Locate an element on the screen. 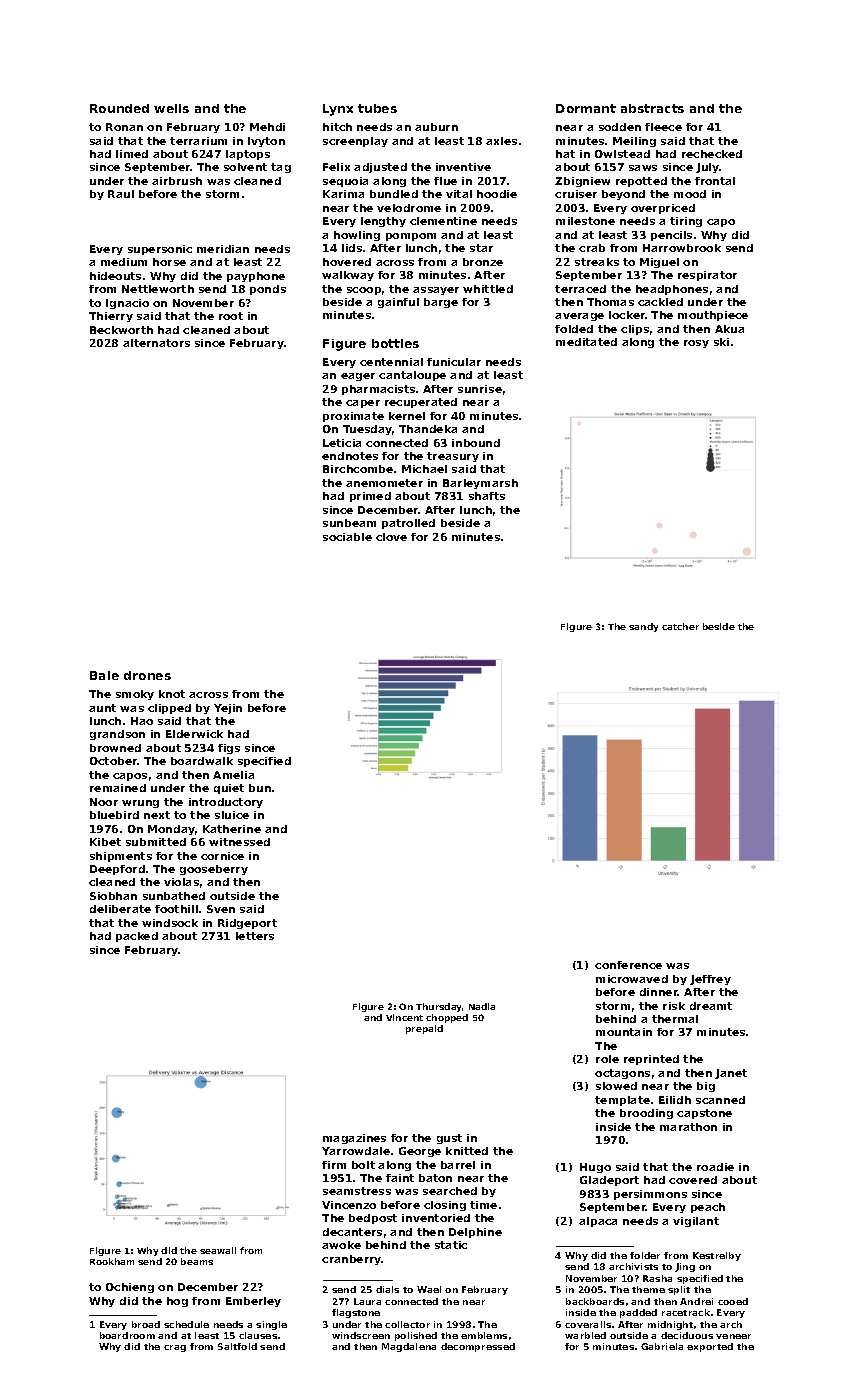  Saltfold is located at coordinates (237, 1346).
